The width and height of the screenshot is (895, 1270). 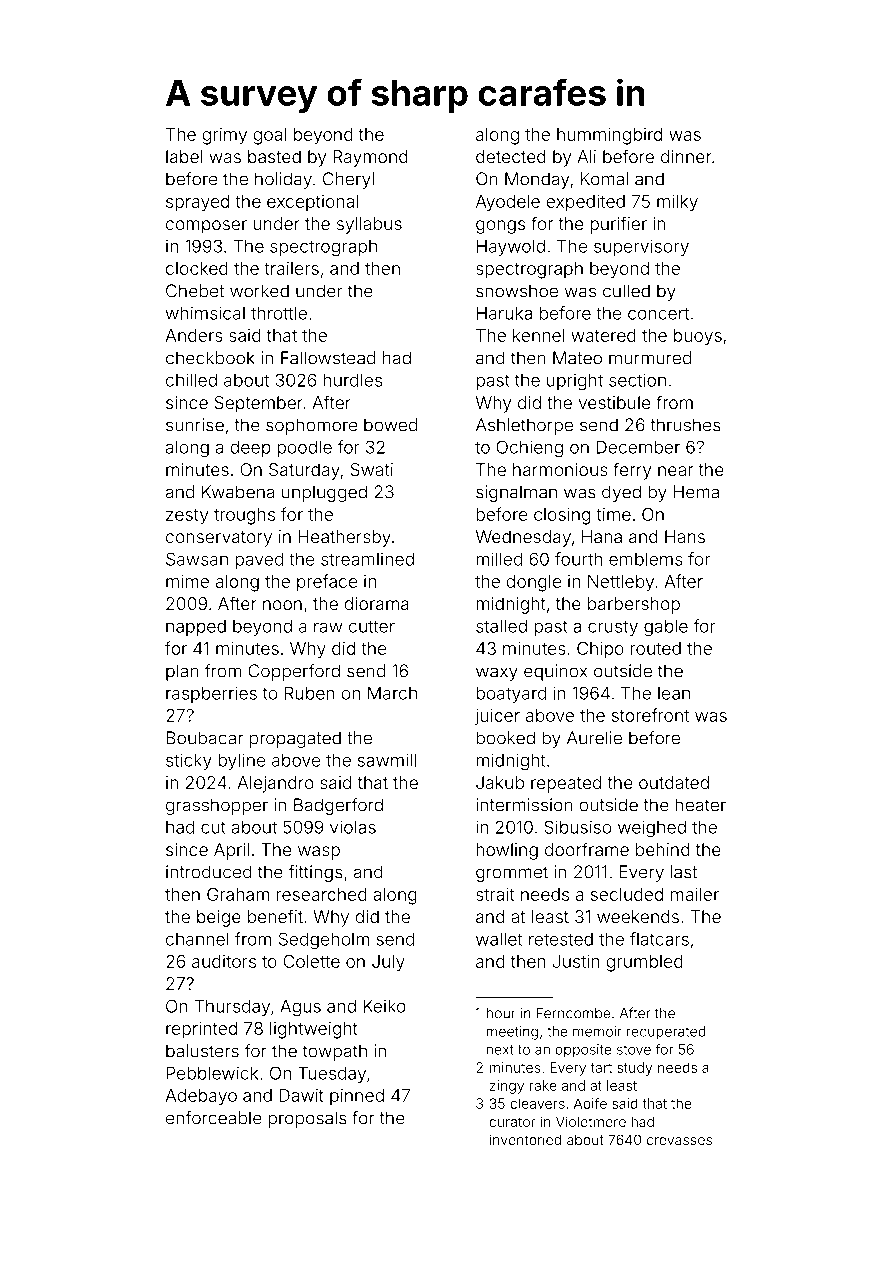 What do you see at coordinates (307, 1119) in the screenshot?
I see `proposals` at bounding box center [307, 1119].
